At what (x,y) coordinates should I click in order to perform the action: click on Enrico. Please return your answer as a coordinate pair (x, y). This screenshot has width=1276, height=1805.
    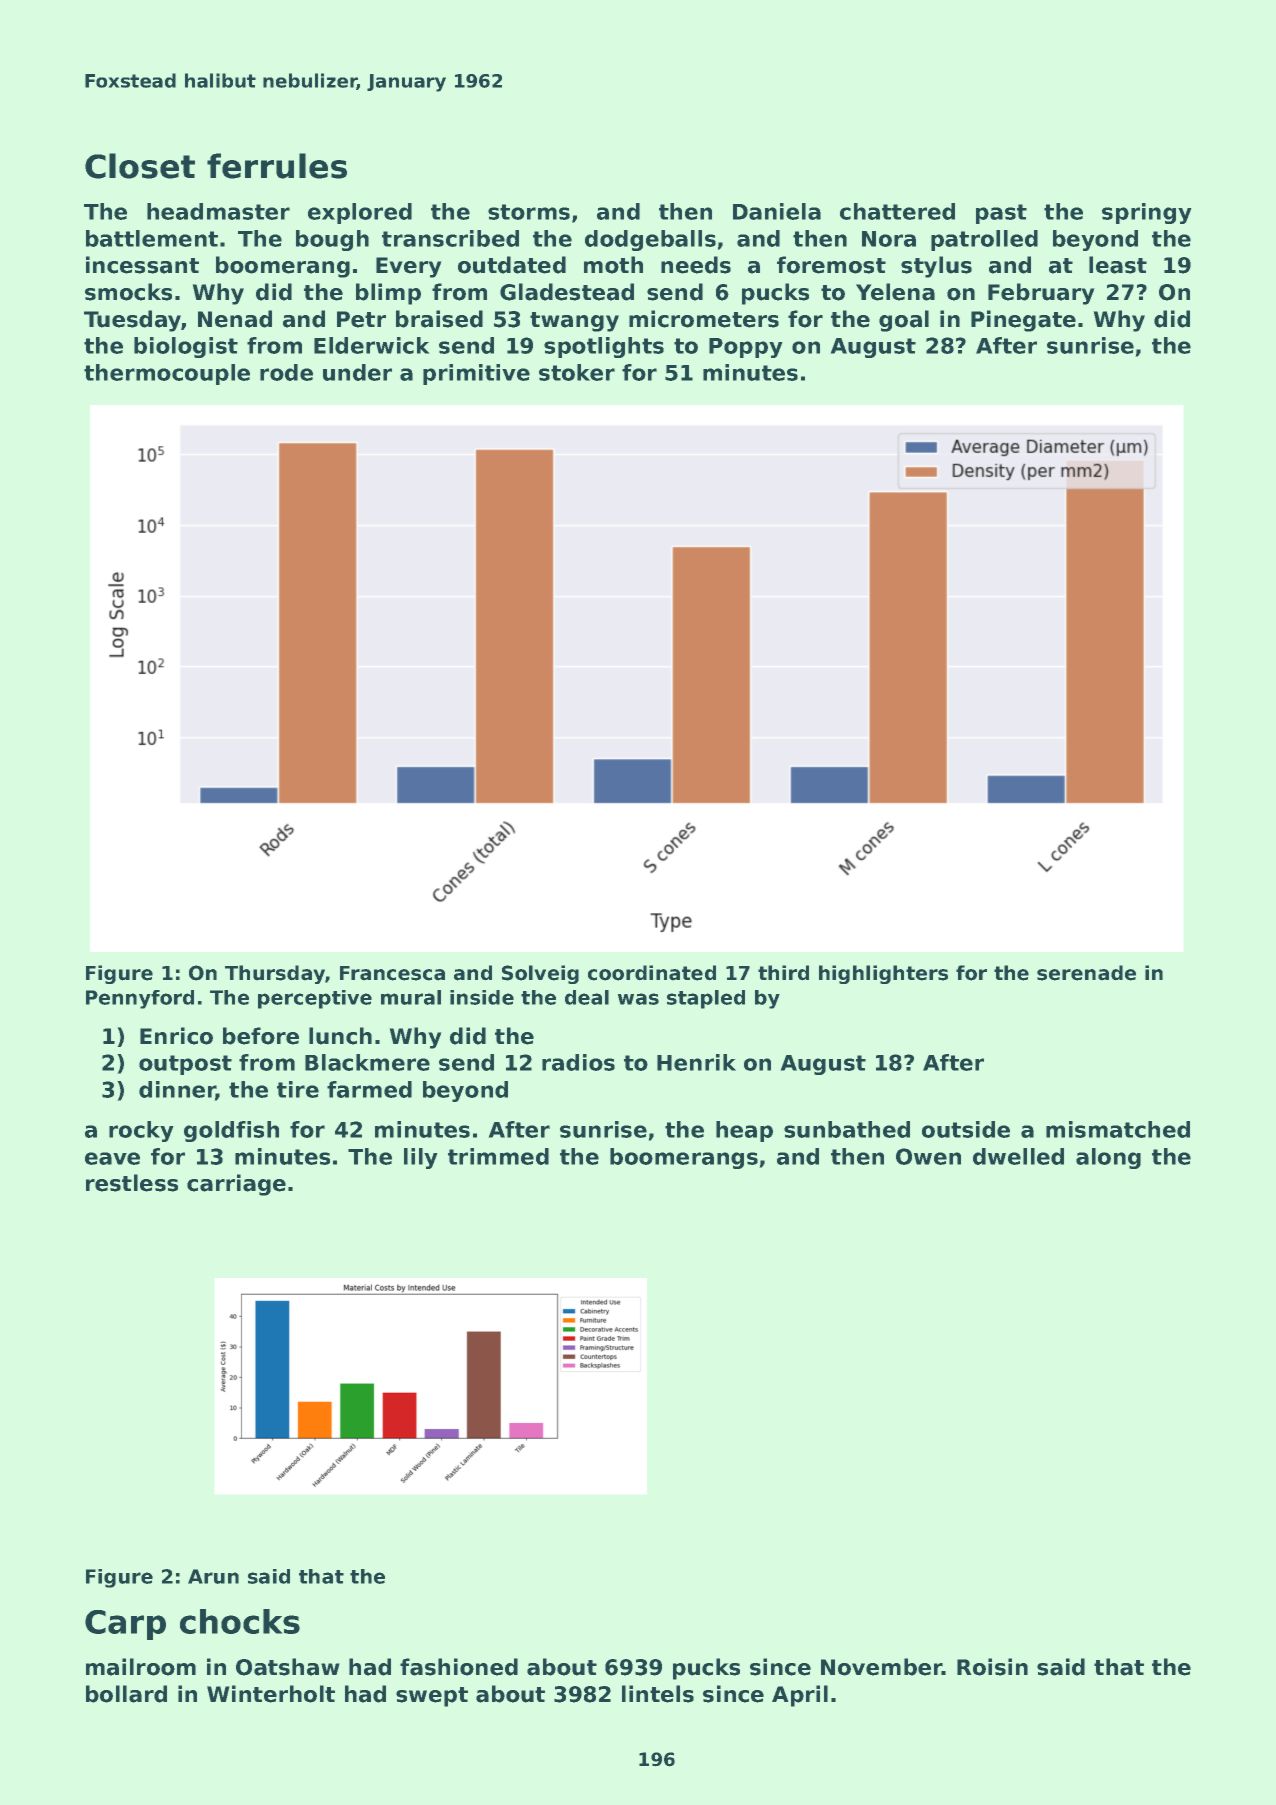
    Looking at the image, I should click on (176, 1036).
